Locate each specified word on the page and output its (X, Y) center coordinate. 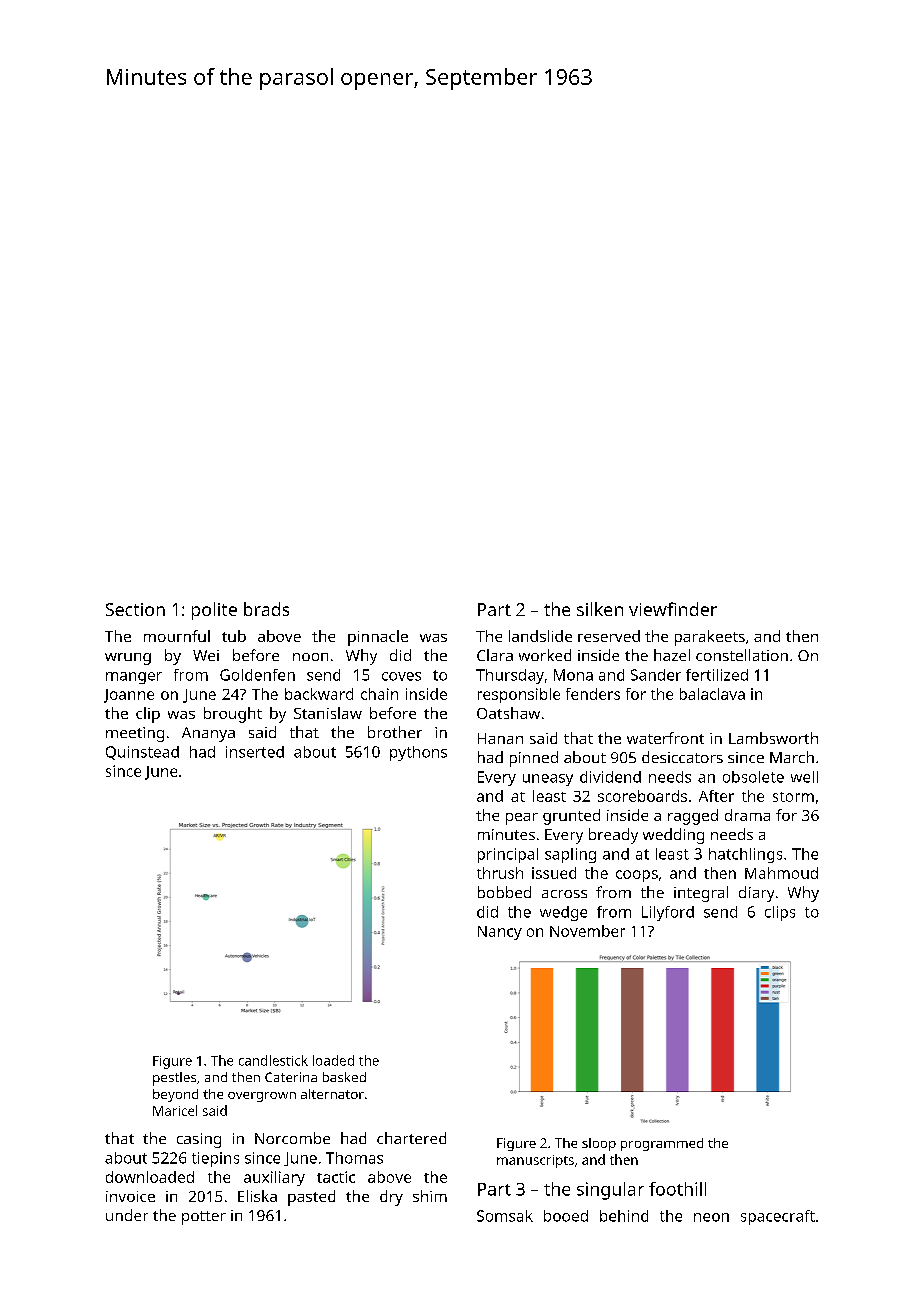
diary (756, 894)
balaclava (712, 694)
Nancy (500, 933)
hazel (672, 655)
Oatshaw (508, 713)
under (127, 1215)
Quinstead (142, 753)
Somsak (505, 1216)
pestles (174, 1079)
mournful (177, 636)
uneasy (548, 780)
